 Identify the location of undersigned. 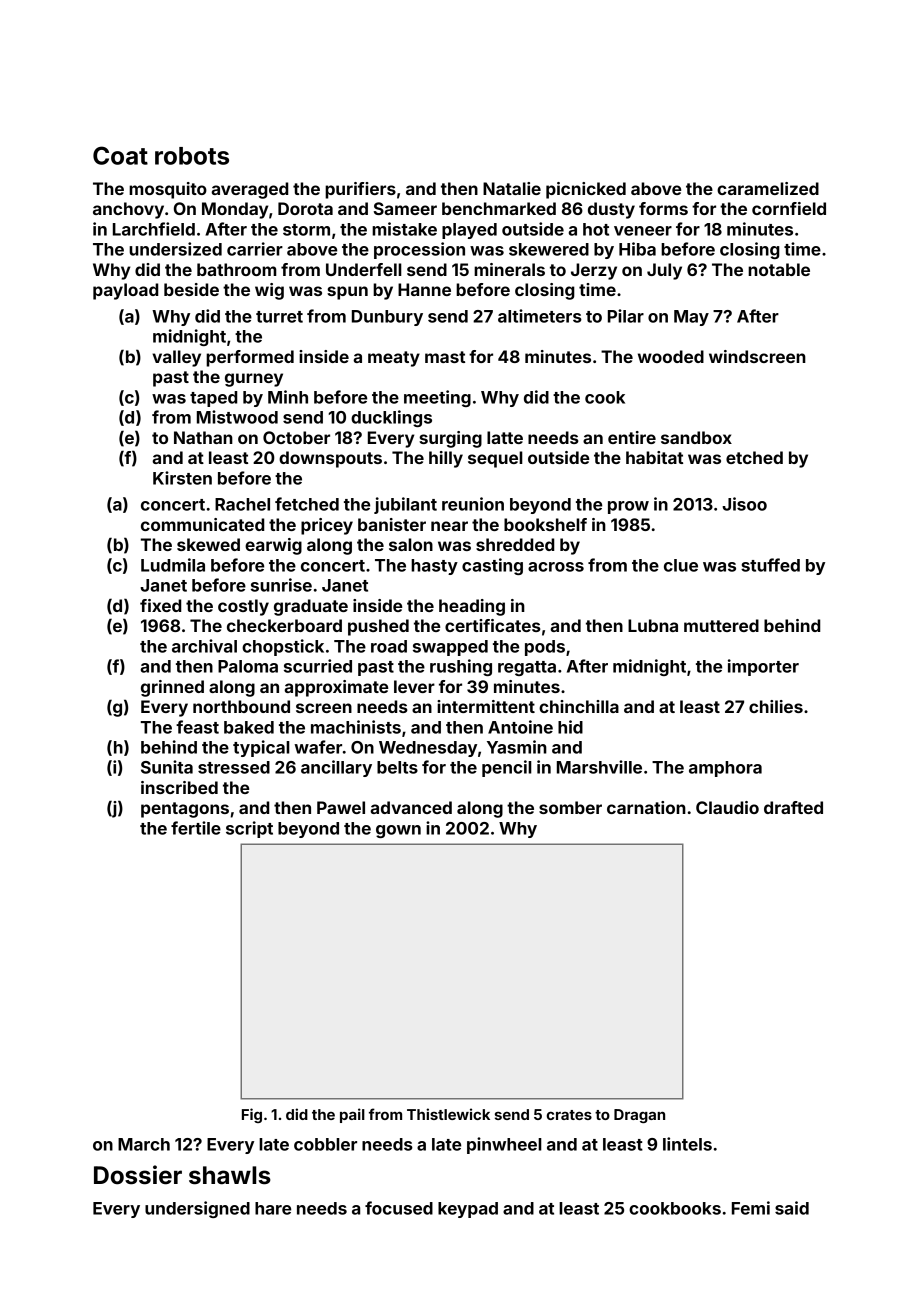
(197, 1209).
